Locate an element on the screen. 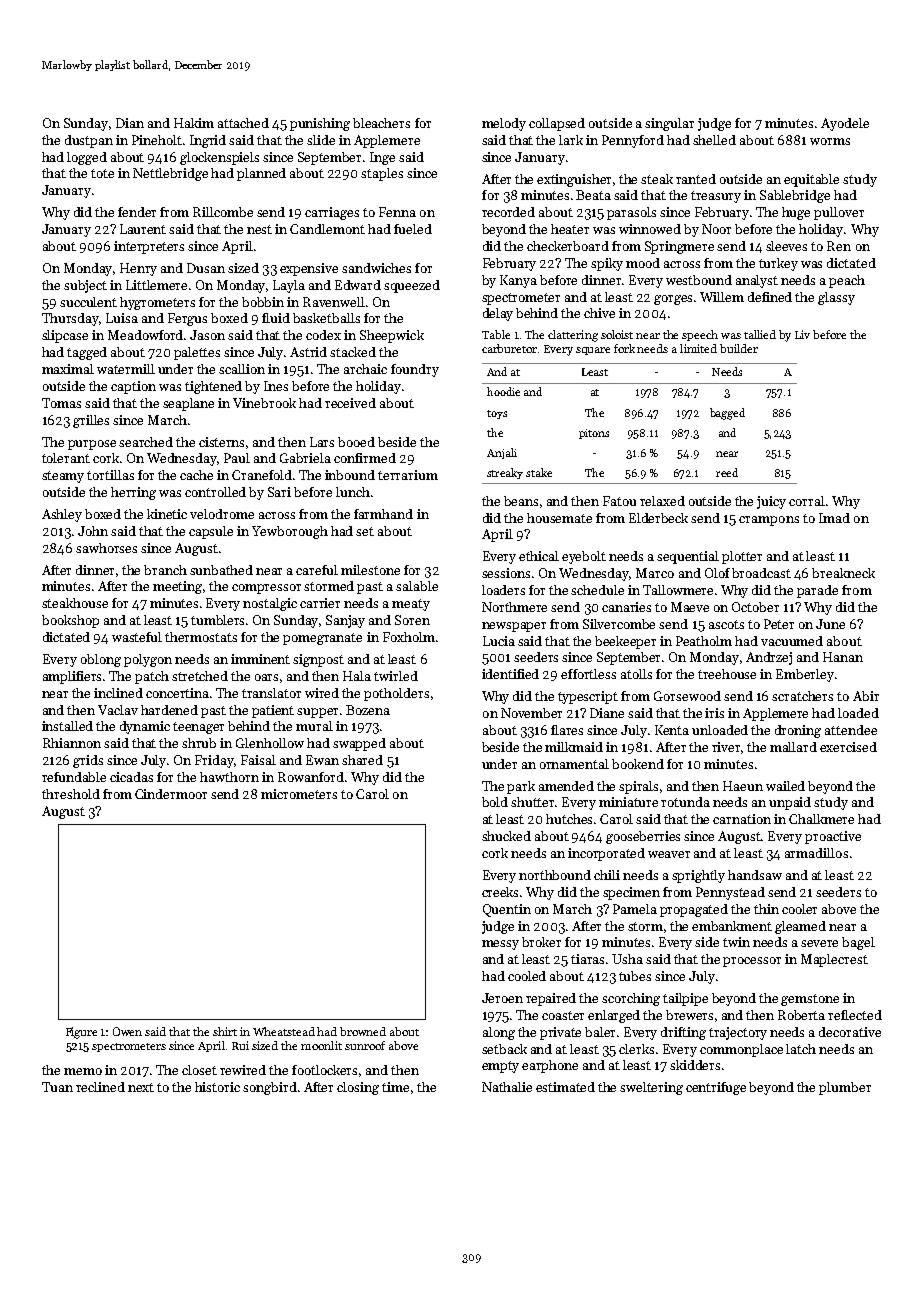  setback is located at coordinates (504, 1049).
